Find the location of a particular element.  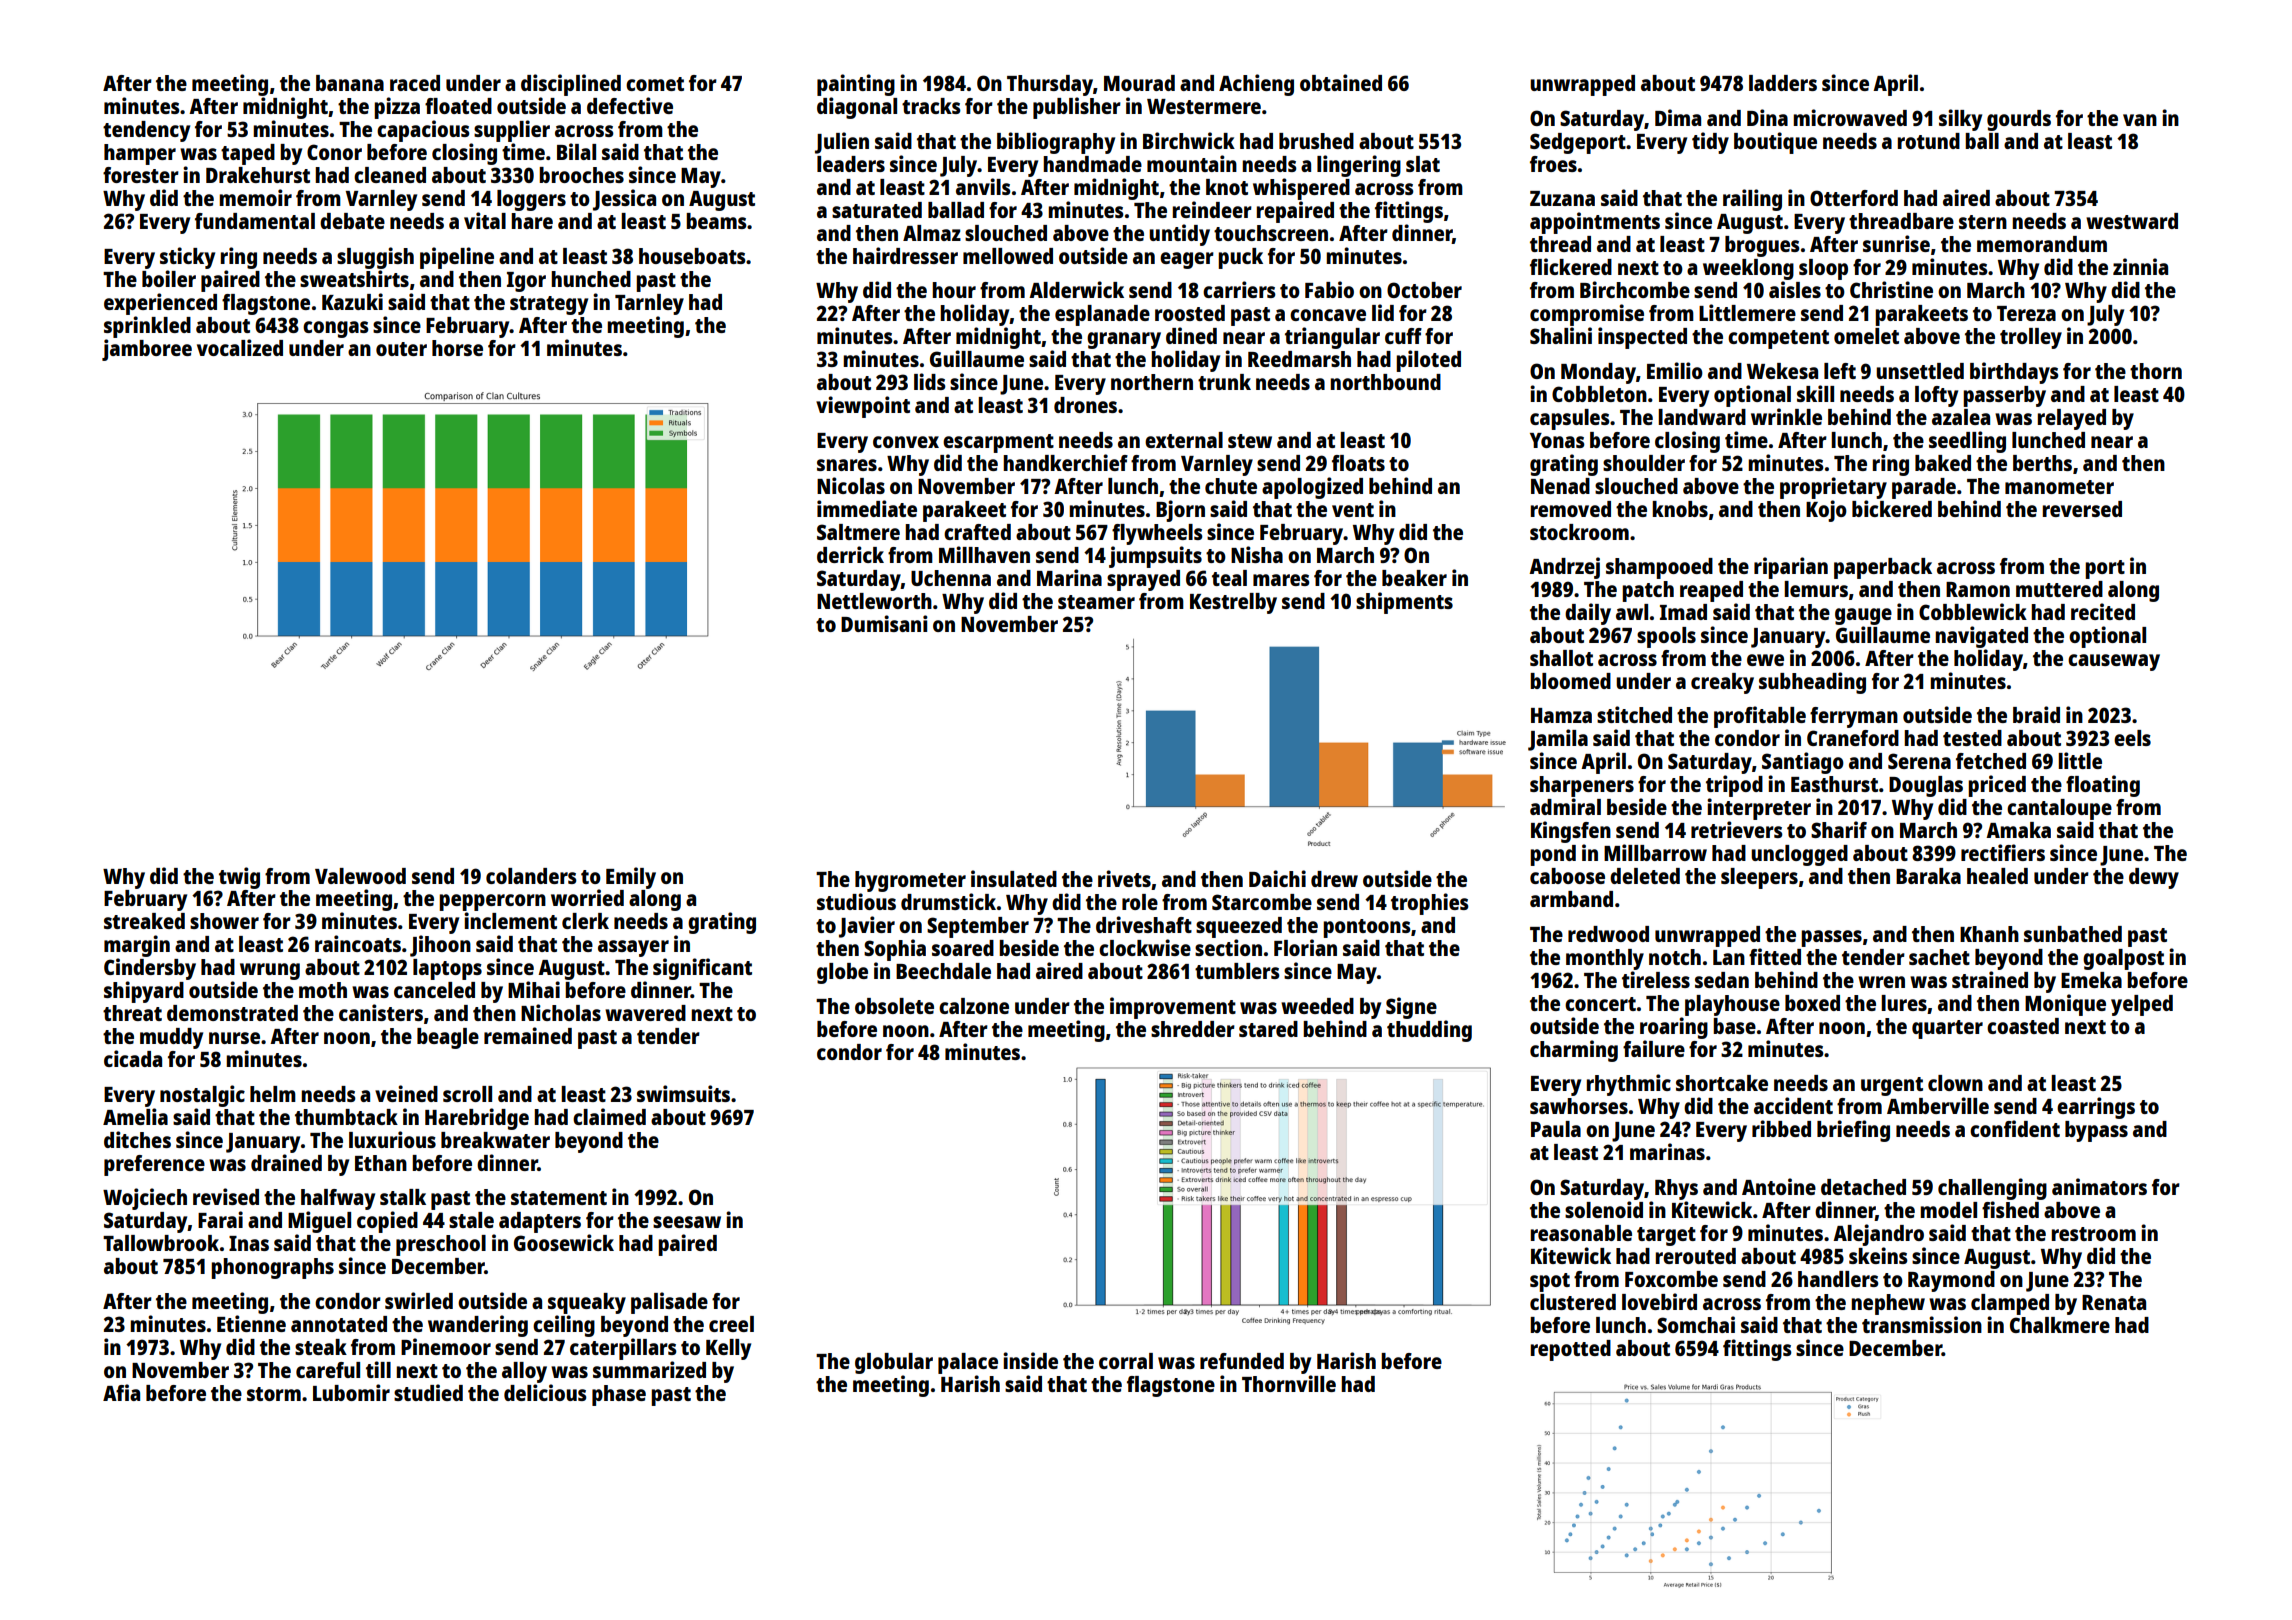

Khanh is located at coordinates (1989, 934).
